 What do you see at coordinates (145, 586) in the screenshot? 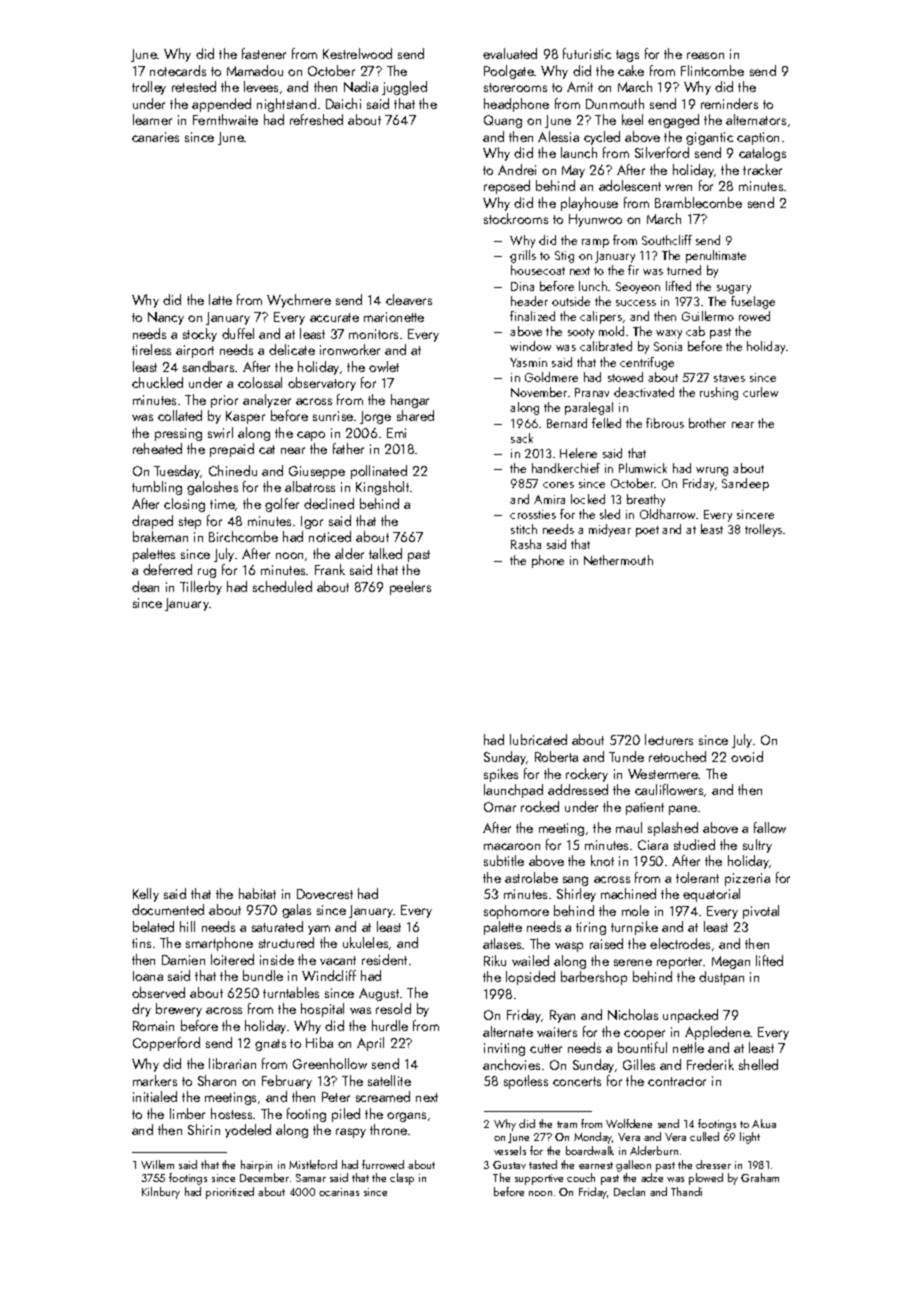
I see `dean` at bounding box center [145, 586].
